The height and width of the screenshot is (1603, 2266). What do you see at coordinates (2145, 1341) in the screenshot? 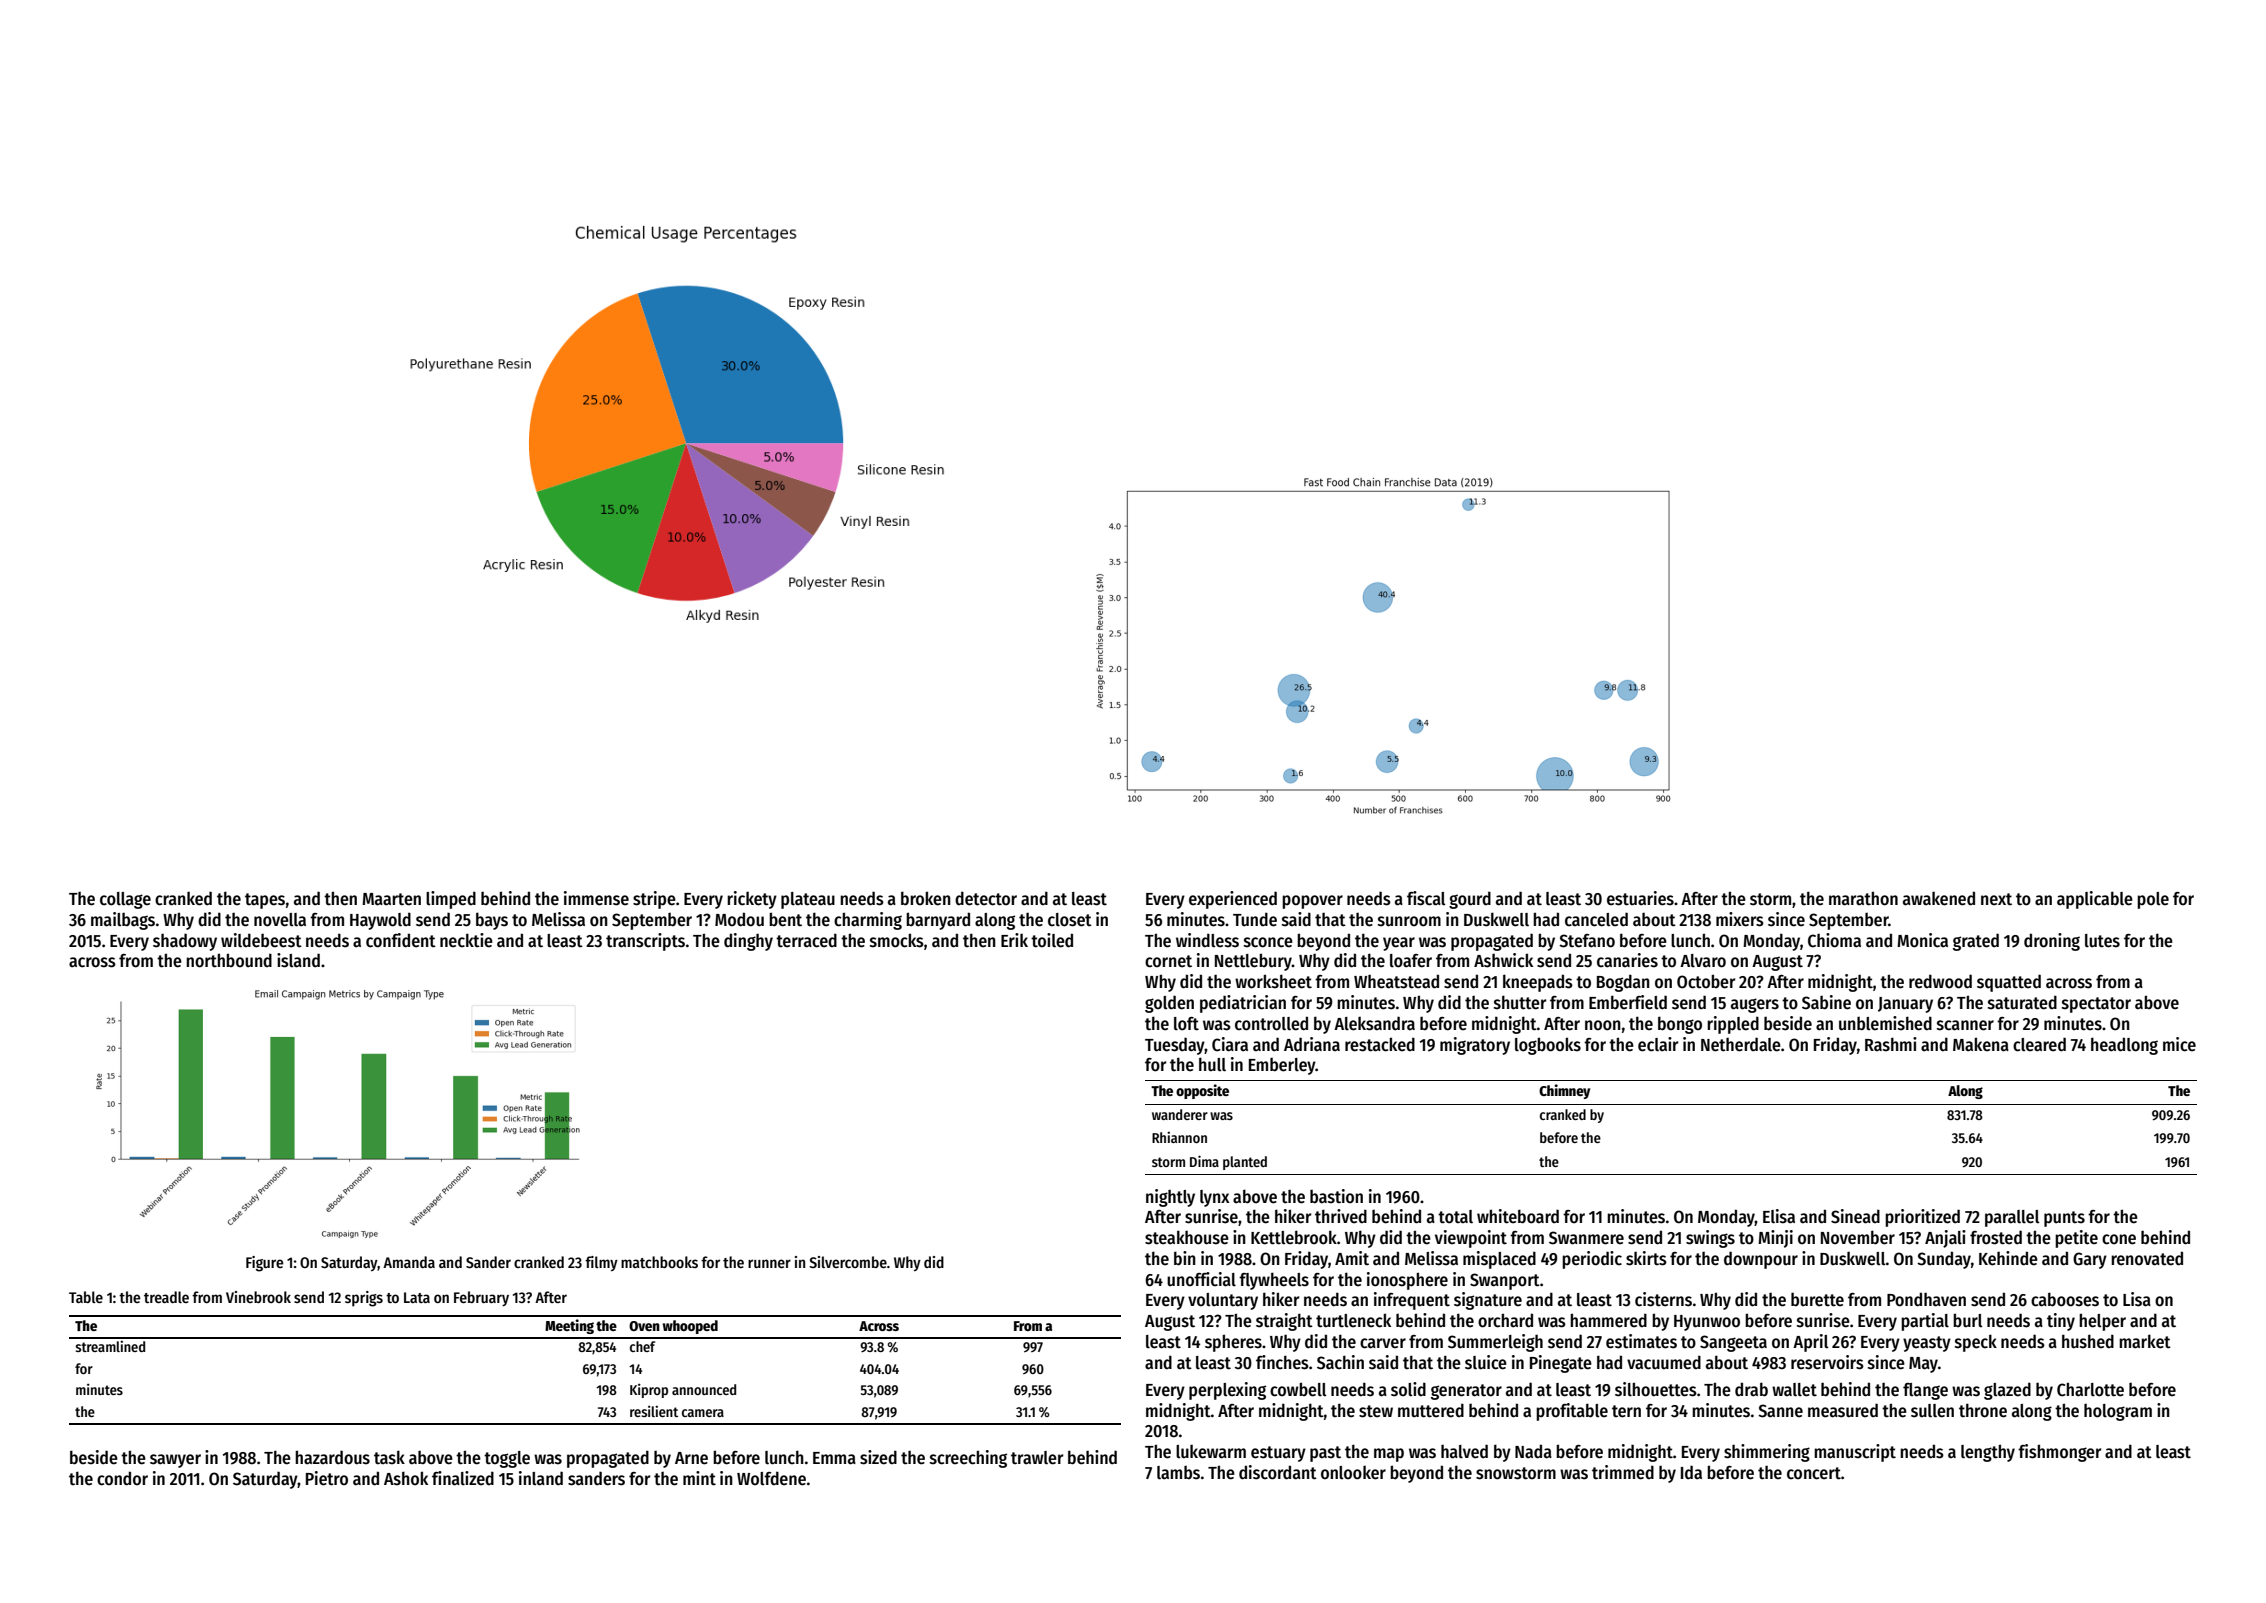
I see `market` at bounding box center [2145, 1341].
